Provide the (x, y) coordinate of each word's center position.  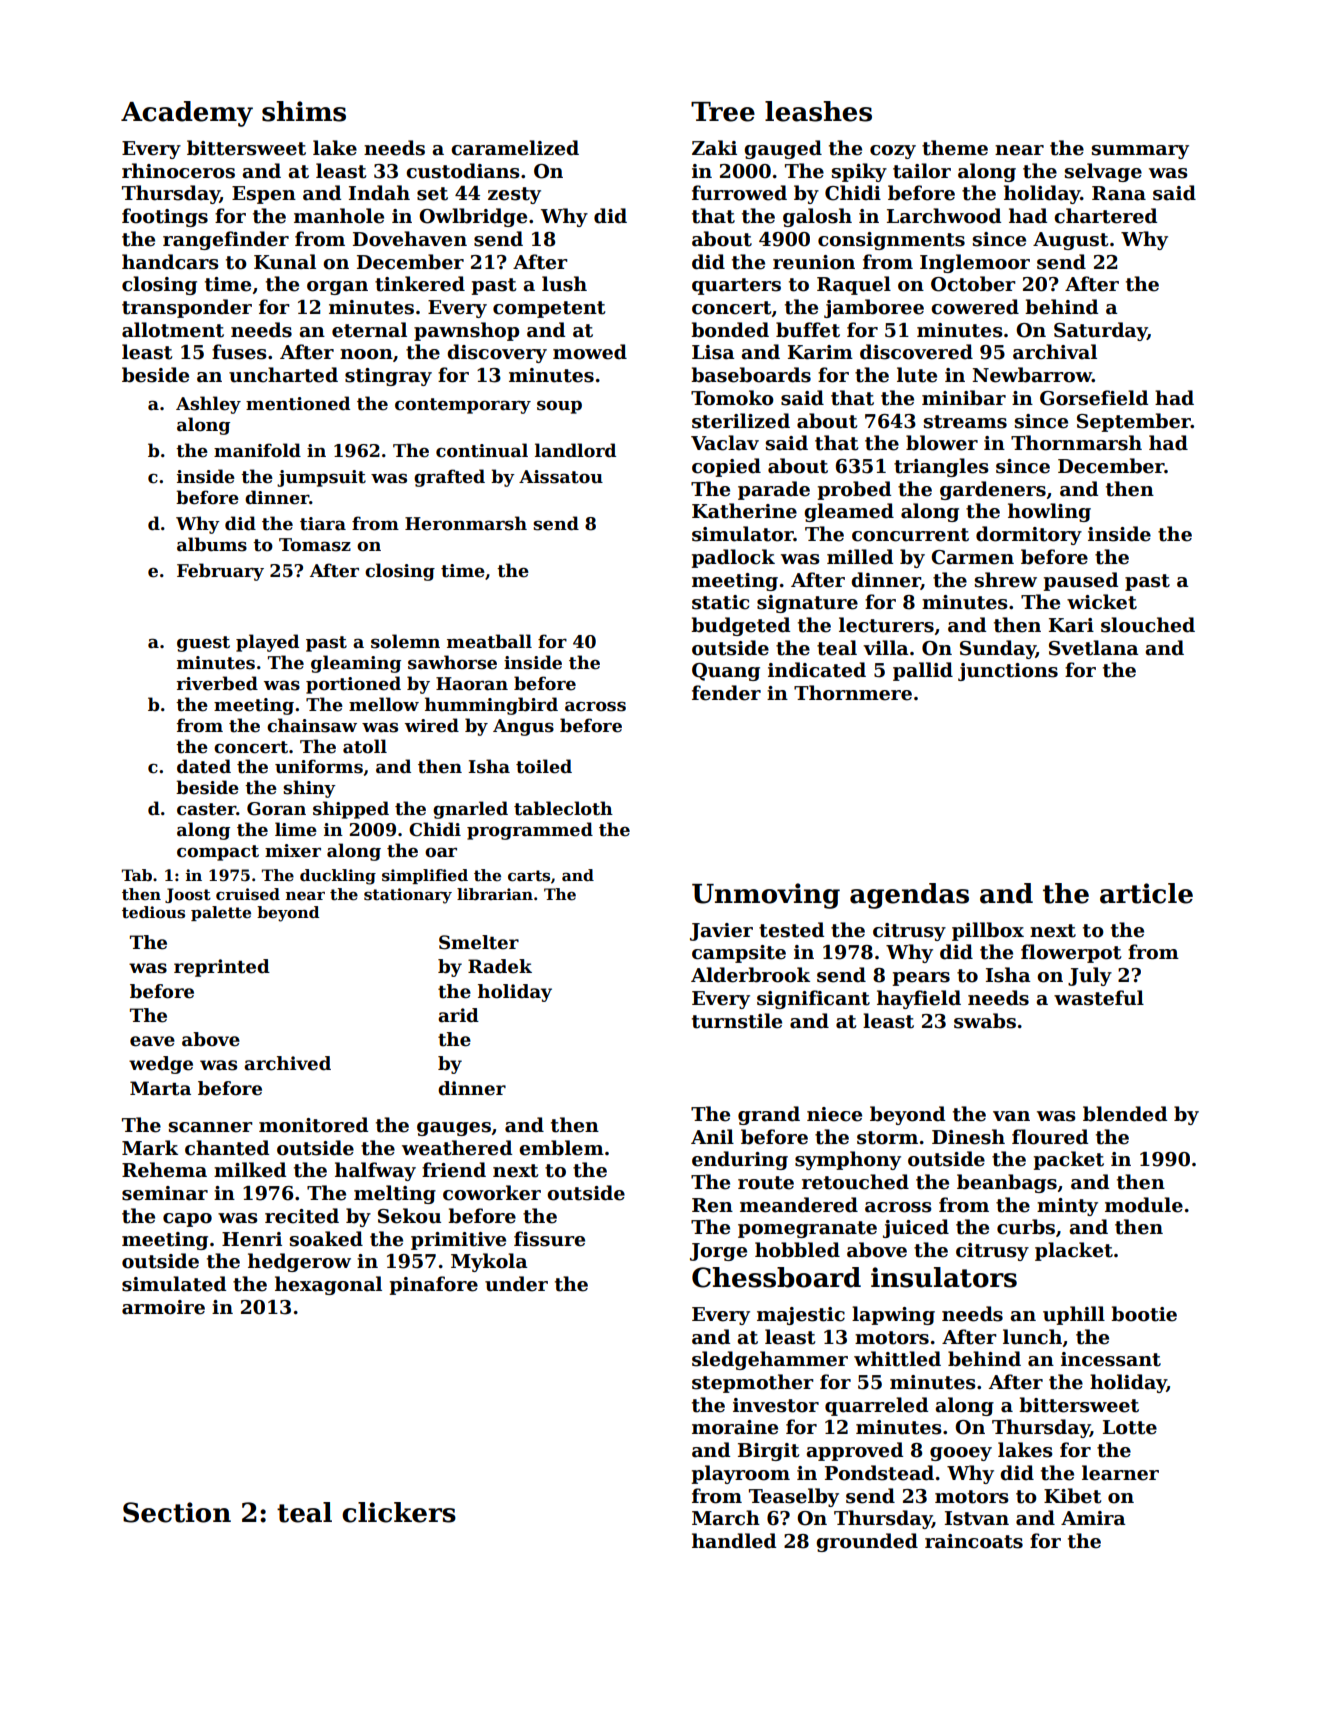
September (1134, 422)
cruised (248, 894)
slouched (1148, 625)
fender (726, 693)
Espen (264, 195)
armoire (163, 1307)
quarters (736, 286)
